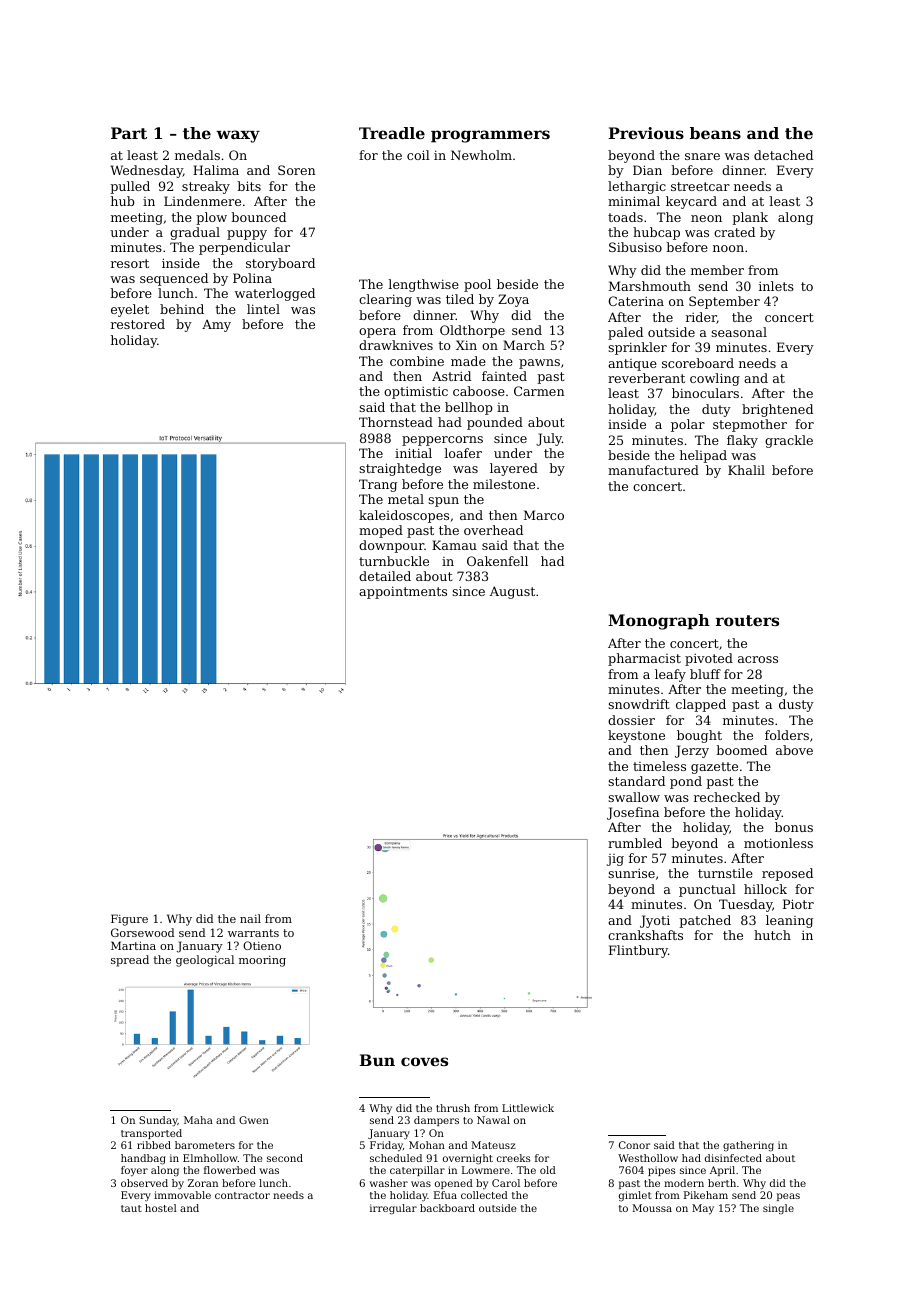 The image size is (924, 1308). Describe the element at coordinates (385, 576) in the document. I see `detailed` at that location.
